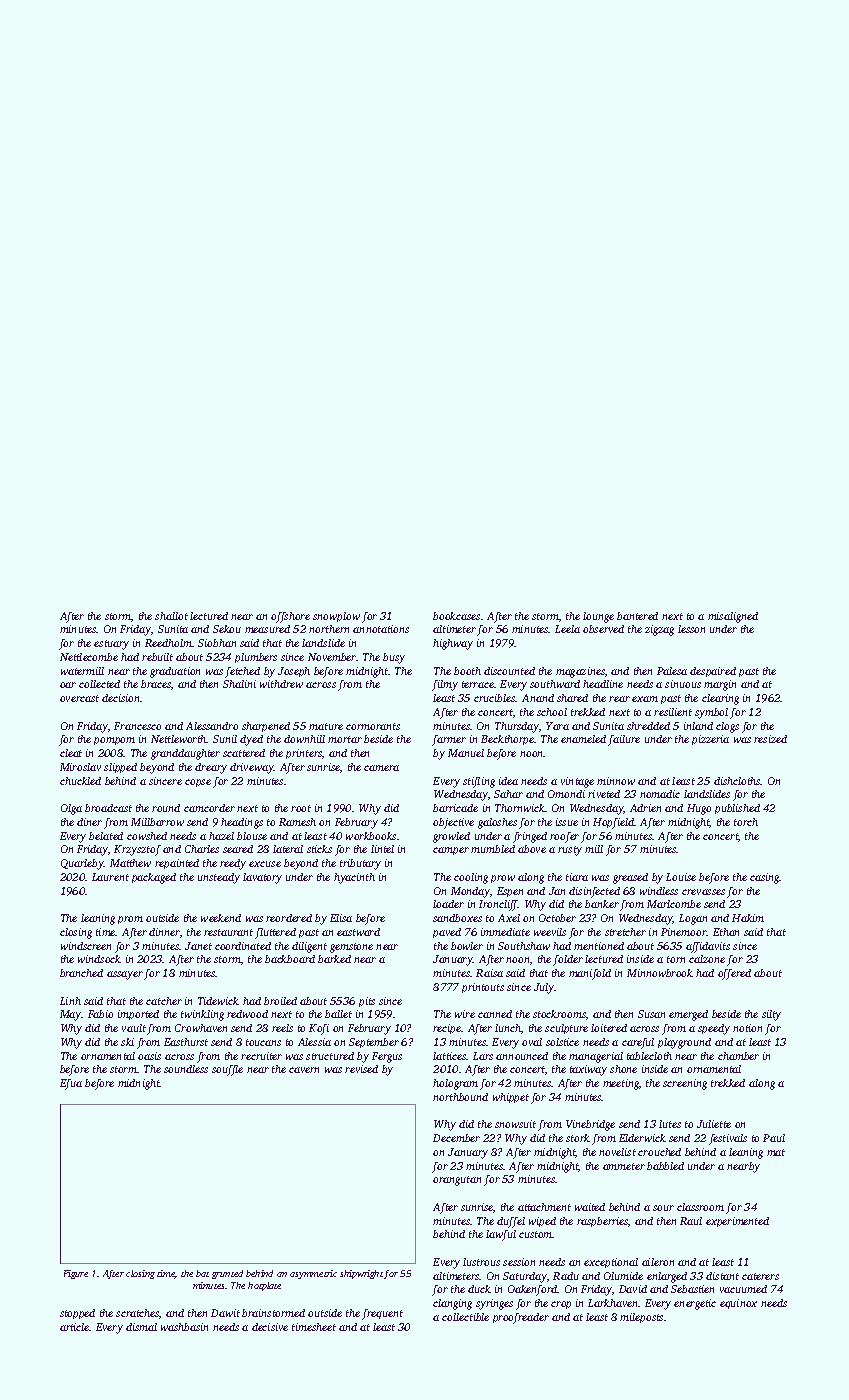  Describe the element at coordinates (561, 1305) in the document. I see `crop` at that location.
